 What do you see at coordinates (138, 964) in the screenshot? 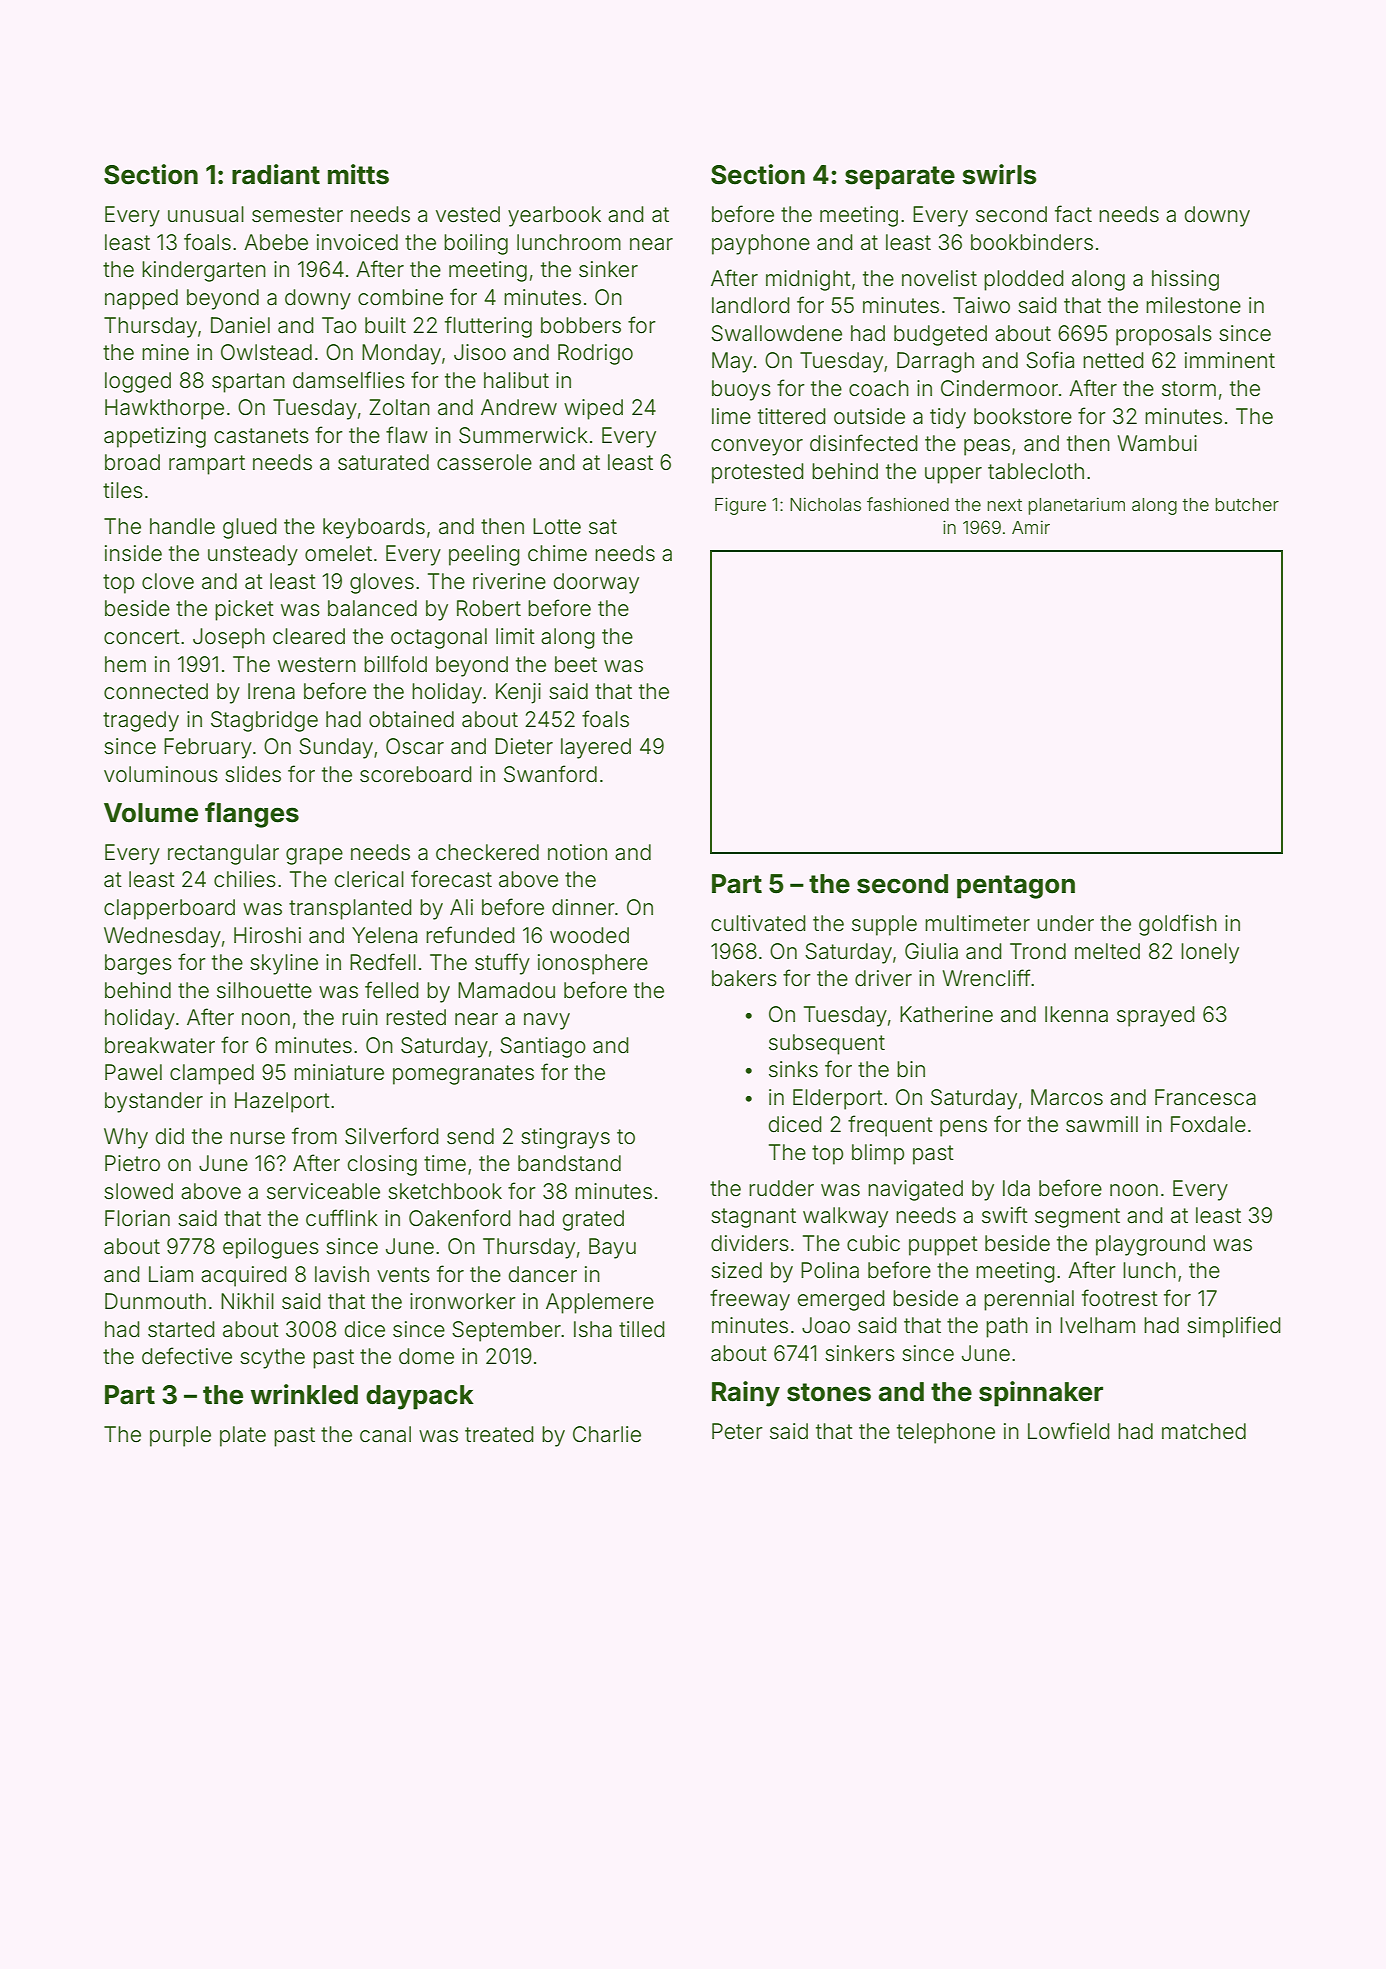
I see `barges` at bounding box center [138, 964].
